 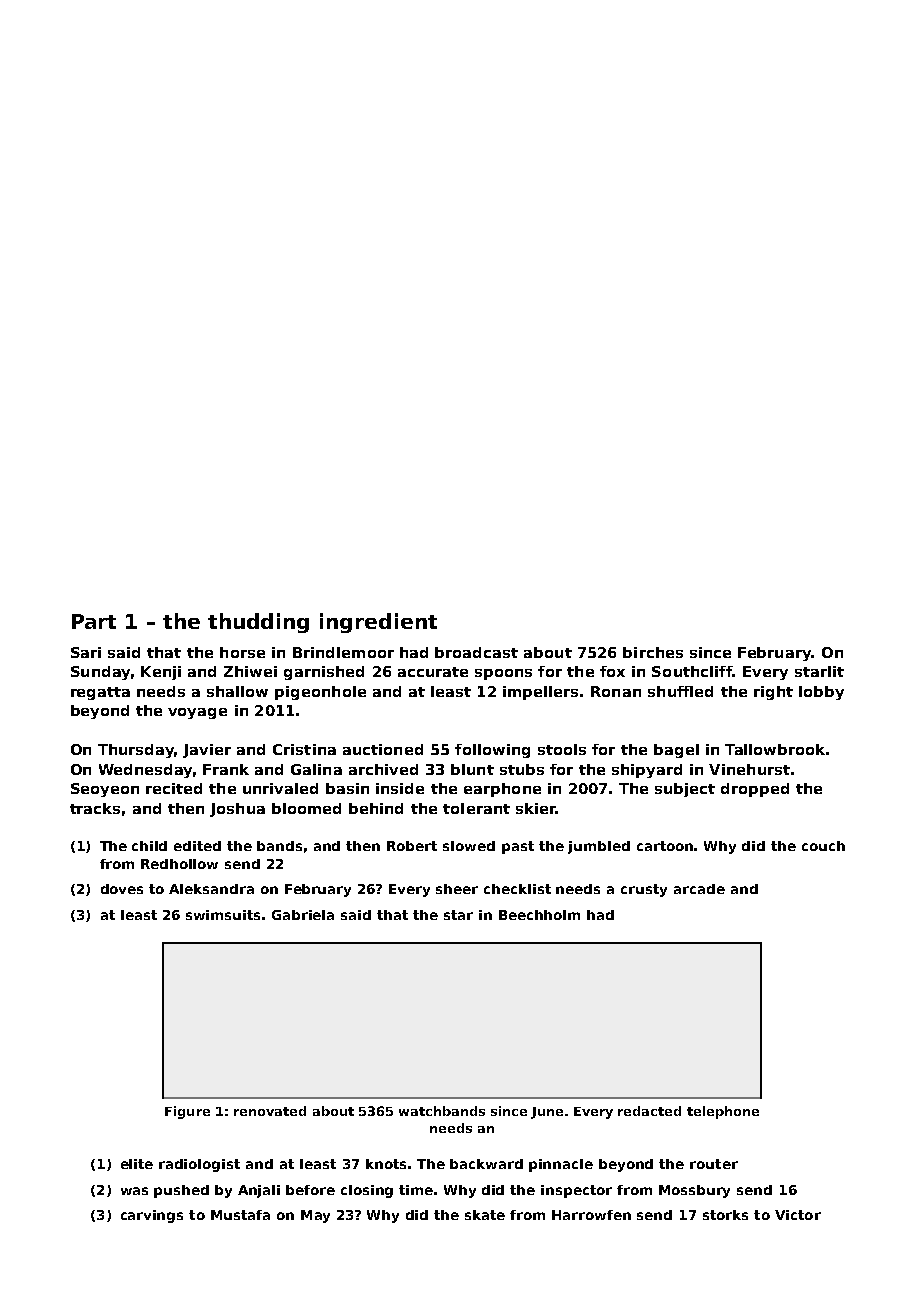 What do you see at coordinates (367, 1191) in the document?
I see `closing` at bounding box center [367, 1191].
